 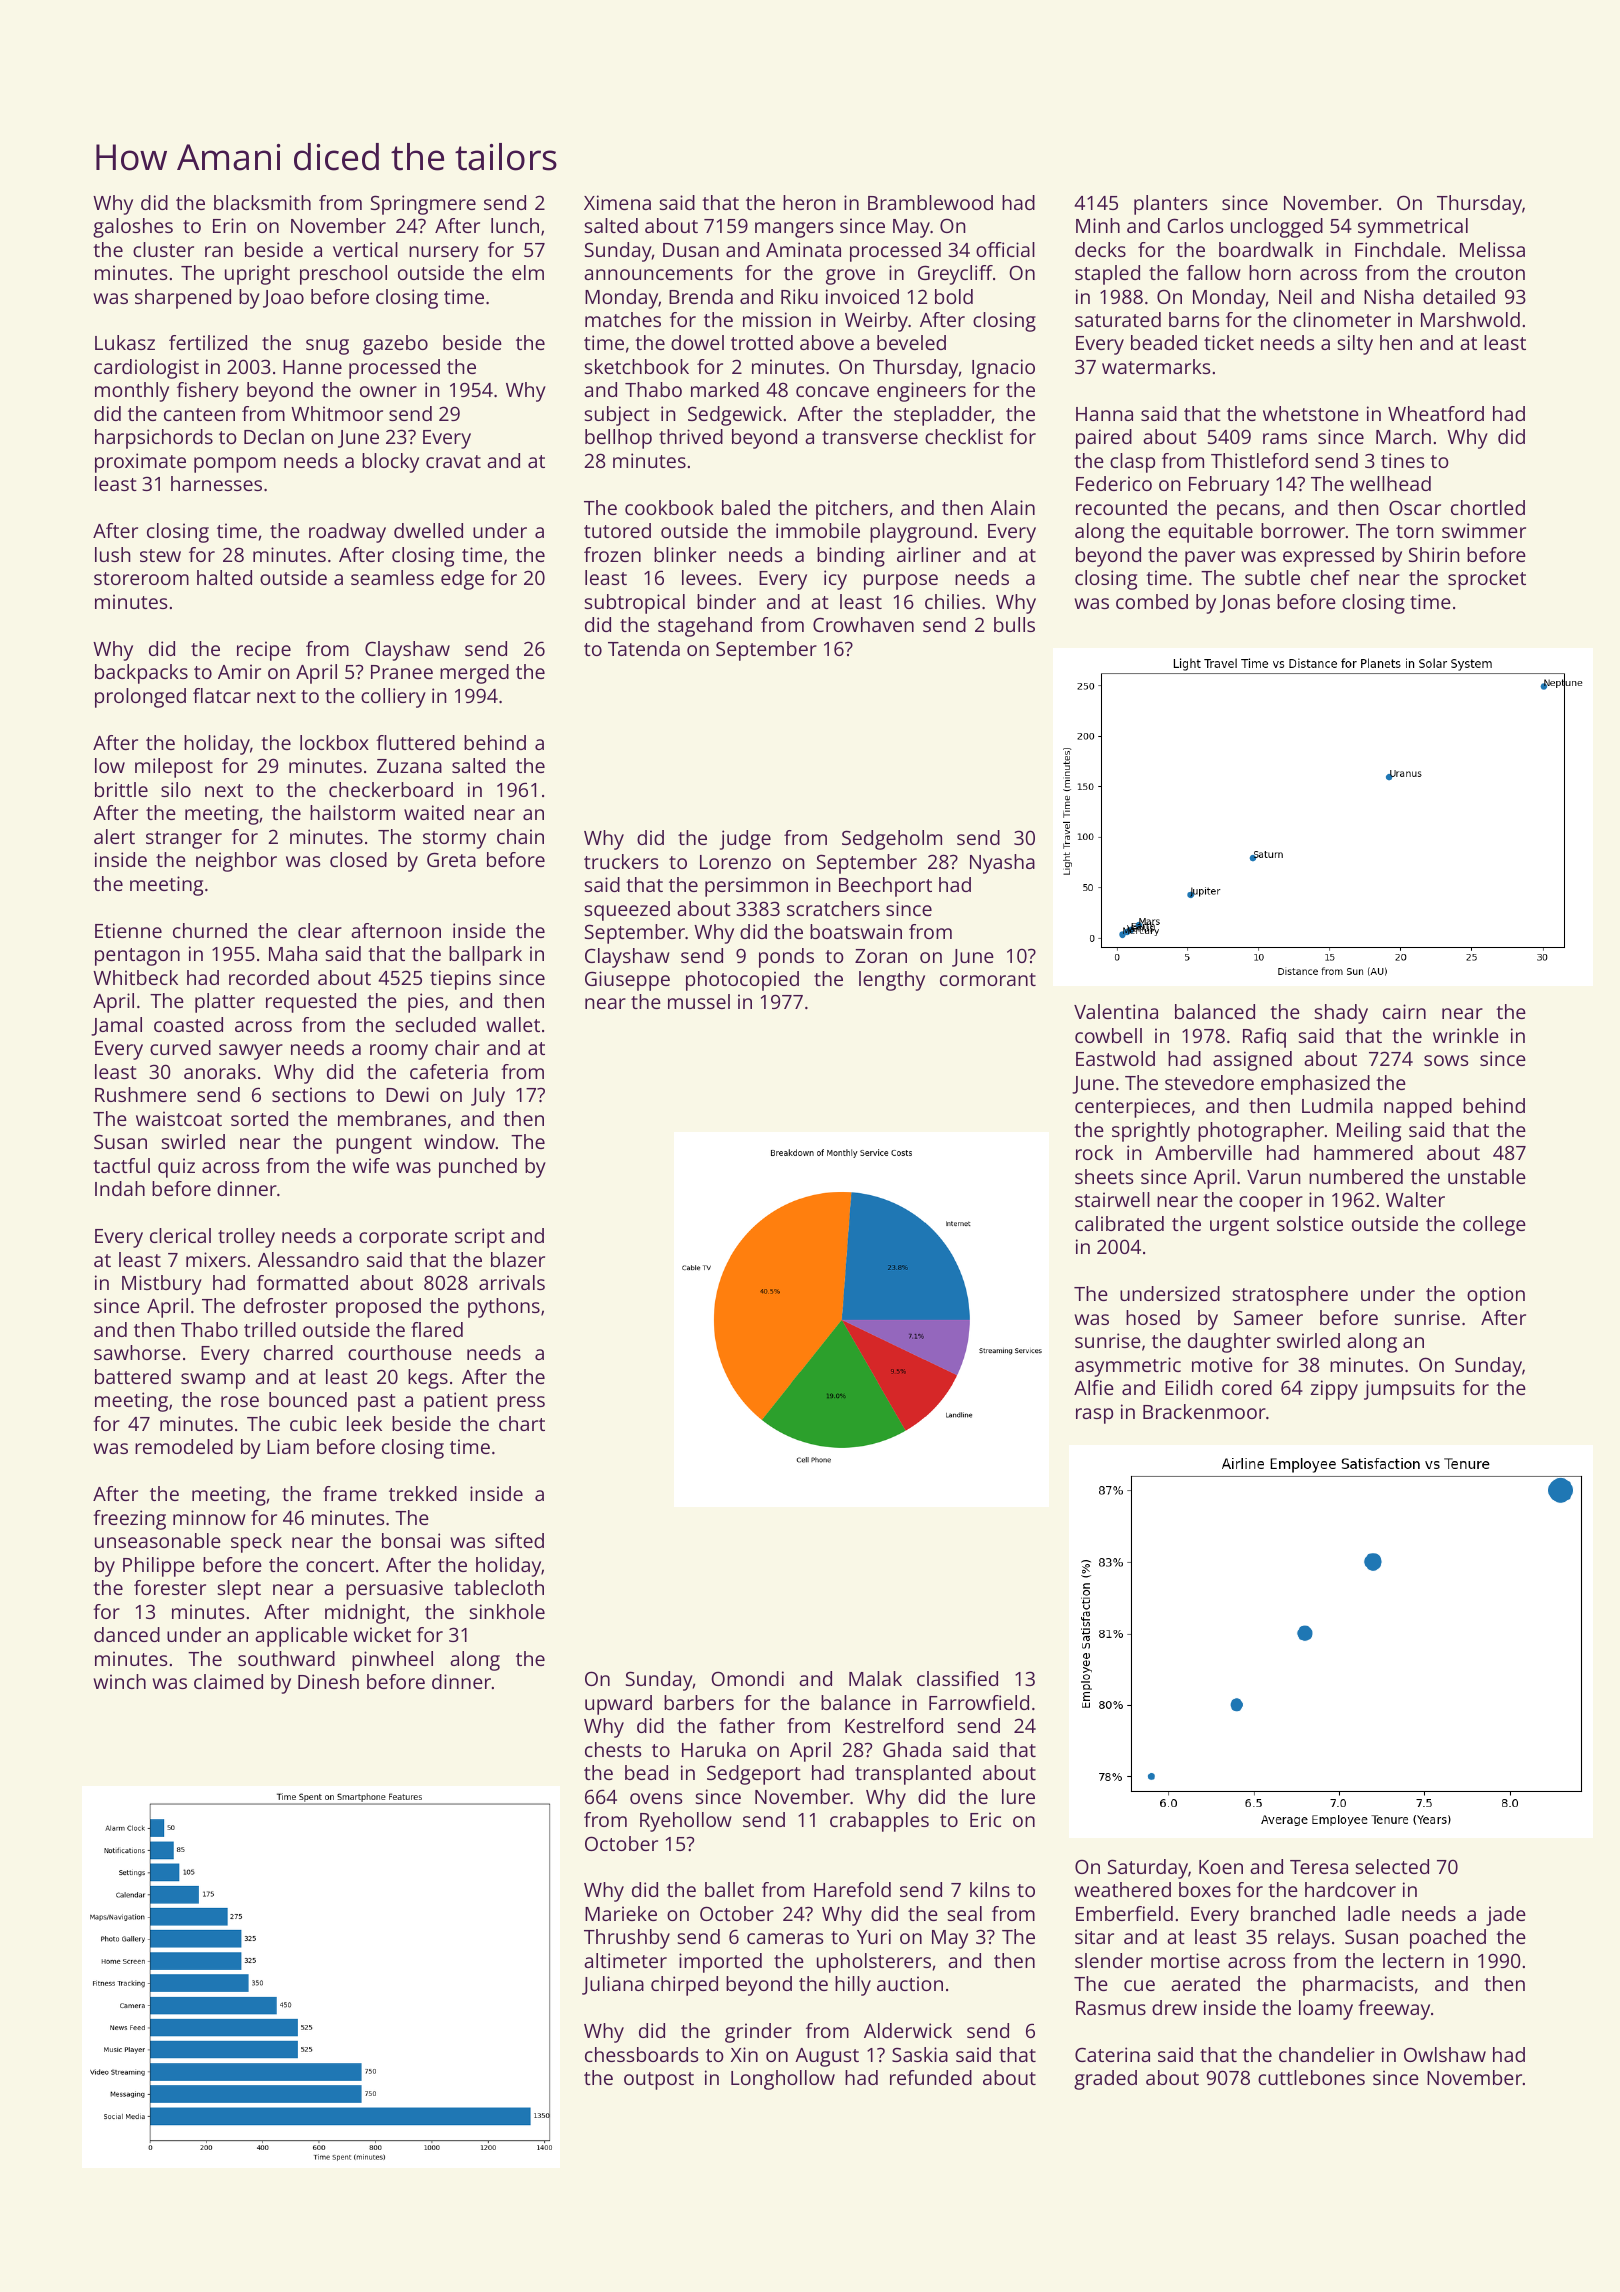 What do you see at coordinates (423, 205) in the screenshot?
I see `Springmere` at bounding box center [423, 205].
